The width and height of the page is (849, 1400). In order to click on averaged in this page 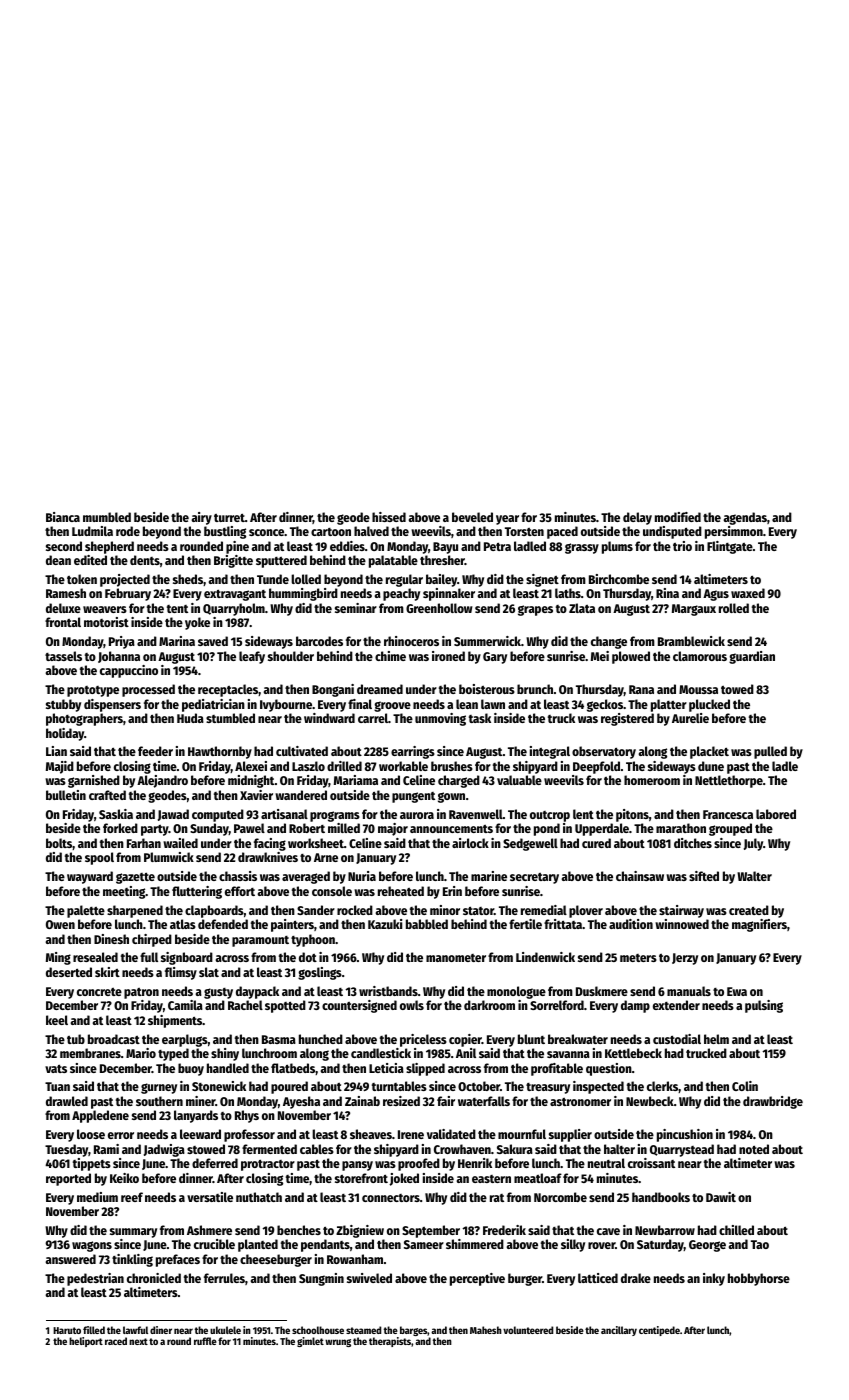, I will do `click(306, 877)`.
